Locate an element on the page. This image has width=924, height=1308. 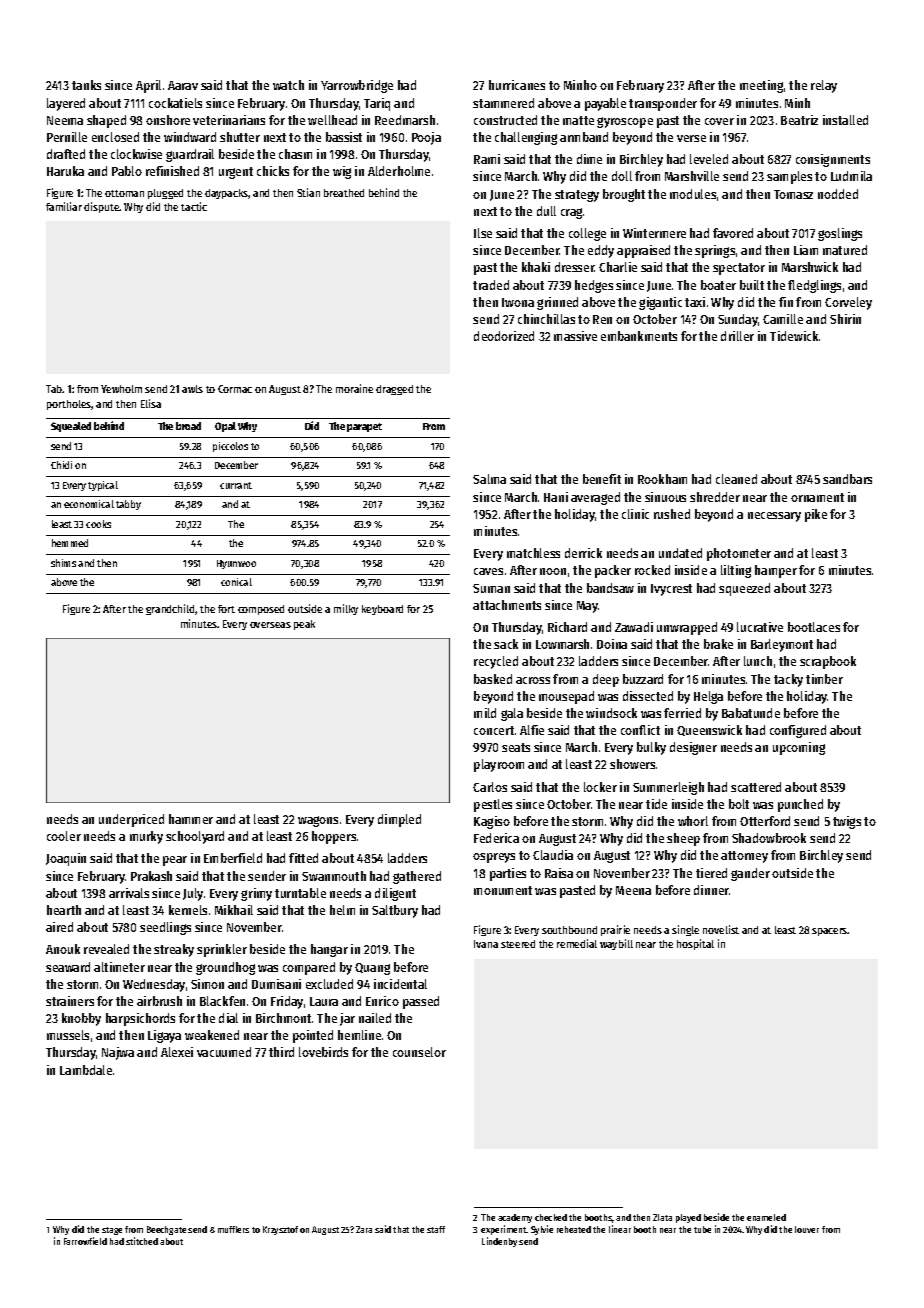
samples is located at coordinates (789, 177).
